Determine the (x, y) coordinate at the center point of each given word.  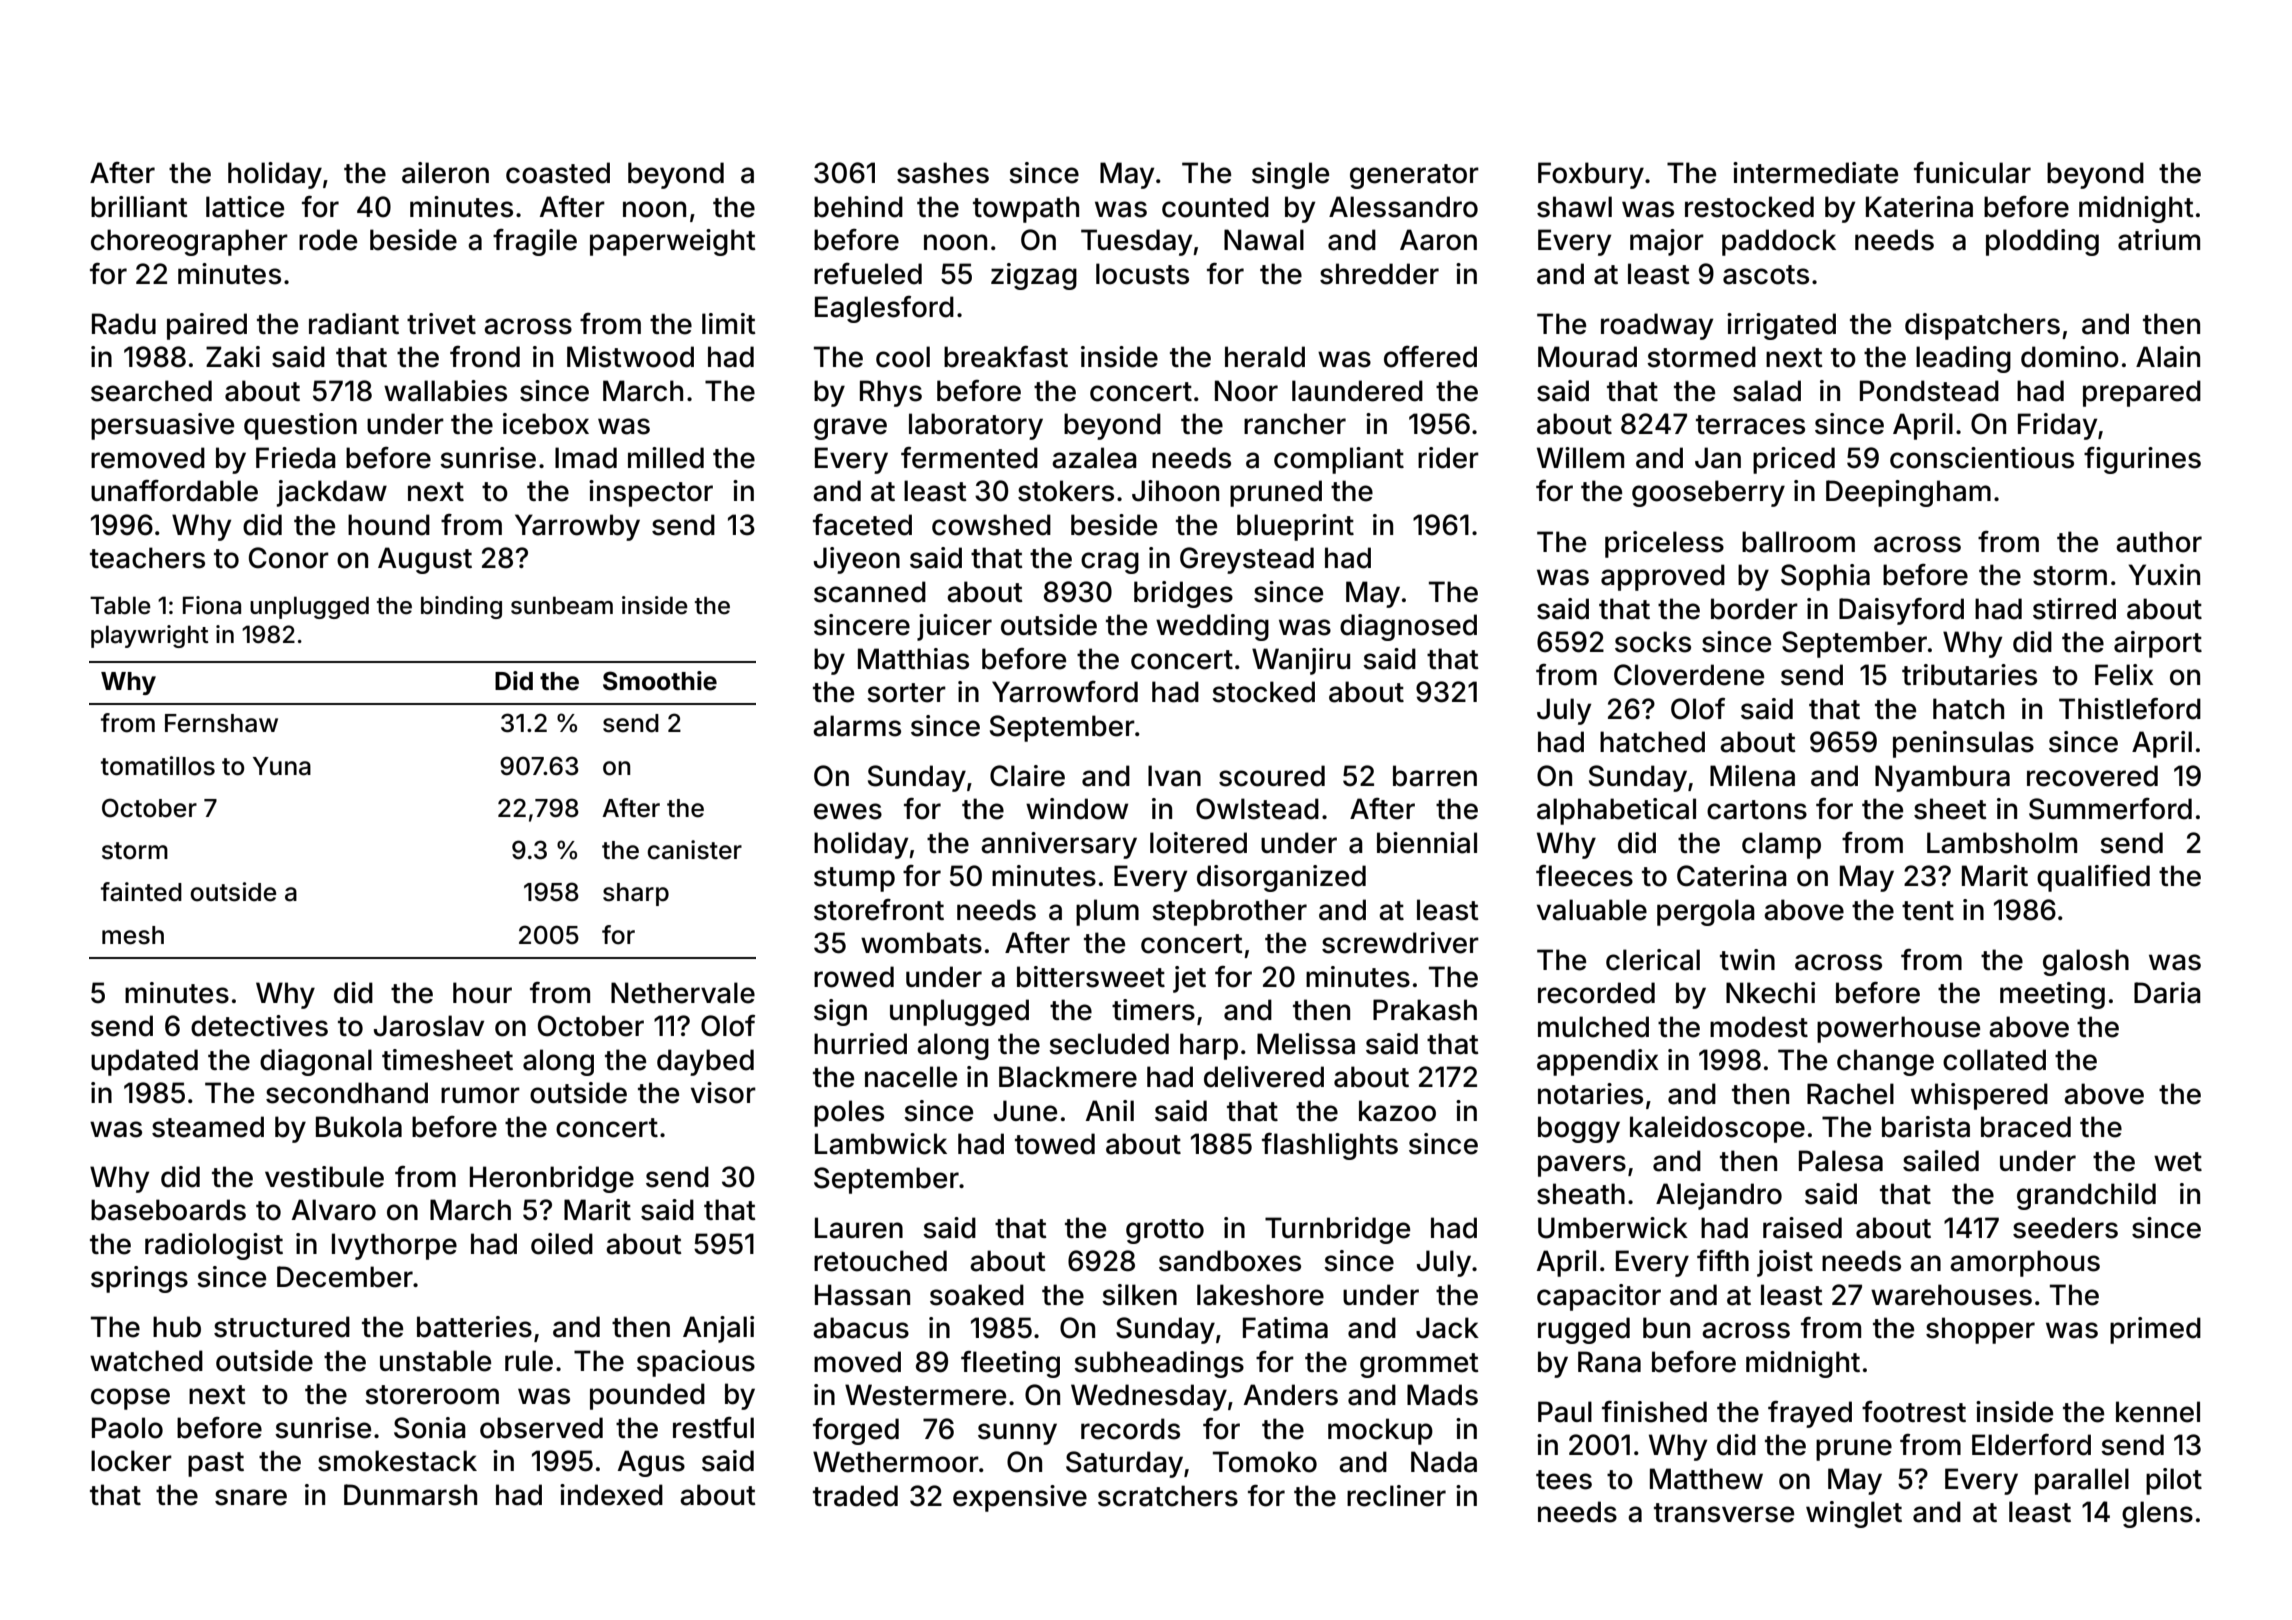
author (2159, 542)
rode (328, 240)
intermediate (1815, 173)
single (1290, 175)
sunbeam (562, 605)
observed (541, 1428)
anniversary (1059, 845)
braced (2026, 1127)
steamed (208, 1127)
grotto (1165, 1231)
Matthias (913, 659)
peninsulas (1963, 744)
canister (694, 850)
